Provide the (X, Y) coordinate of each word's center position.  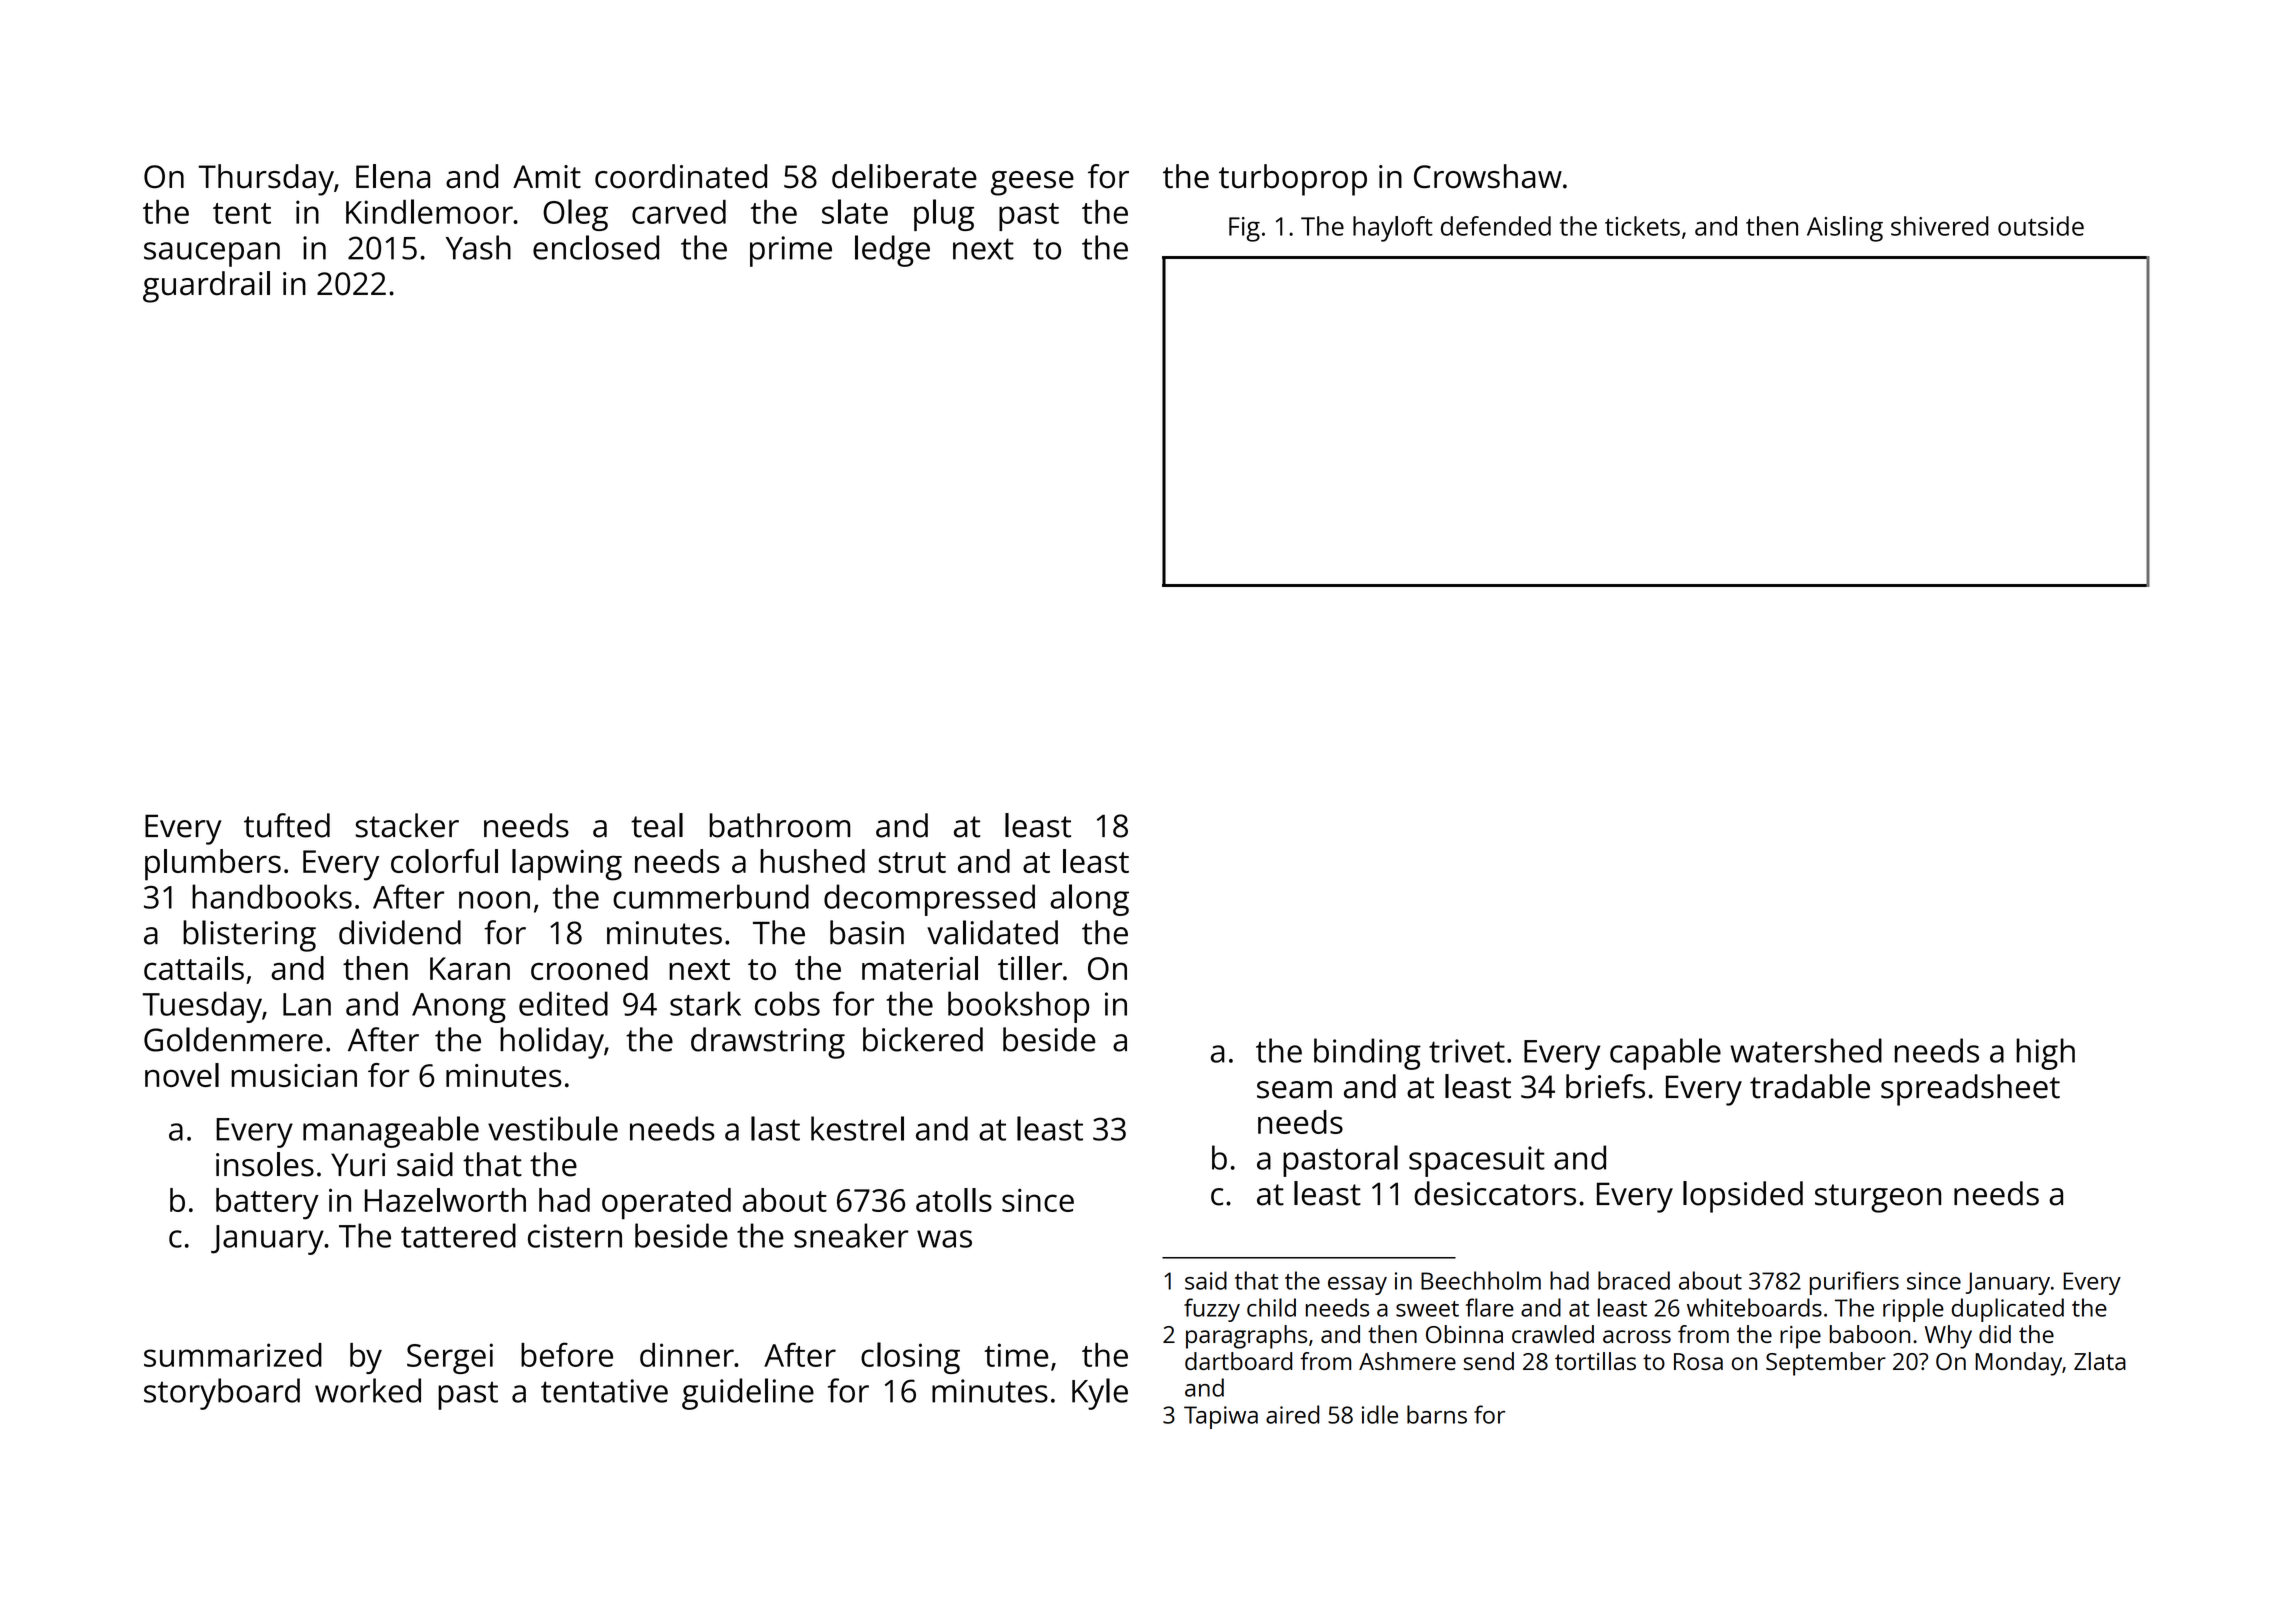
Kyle (1100, 1394)
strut (912, 862)
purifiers (1854, 1283)
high (2045, 1054)
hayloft (1393, 229)
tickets (1642, 226)
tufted (287, 825)
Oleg (575, 215)
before (567, 1354)
